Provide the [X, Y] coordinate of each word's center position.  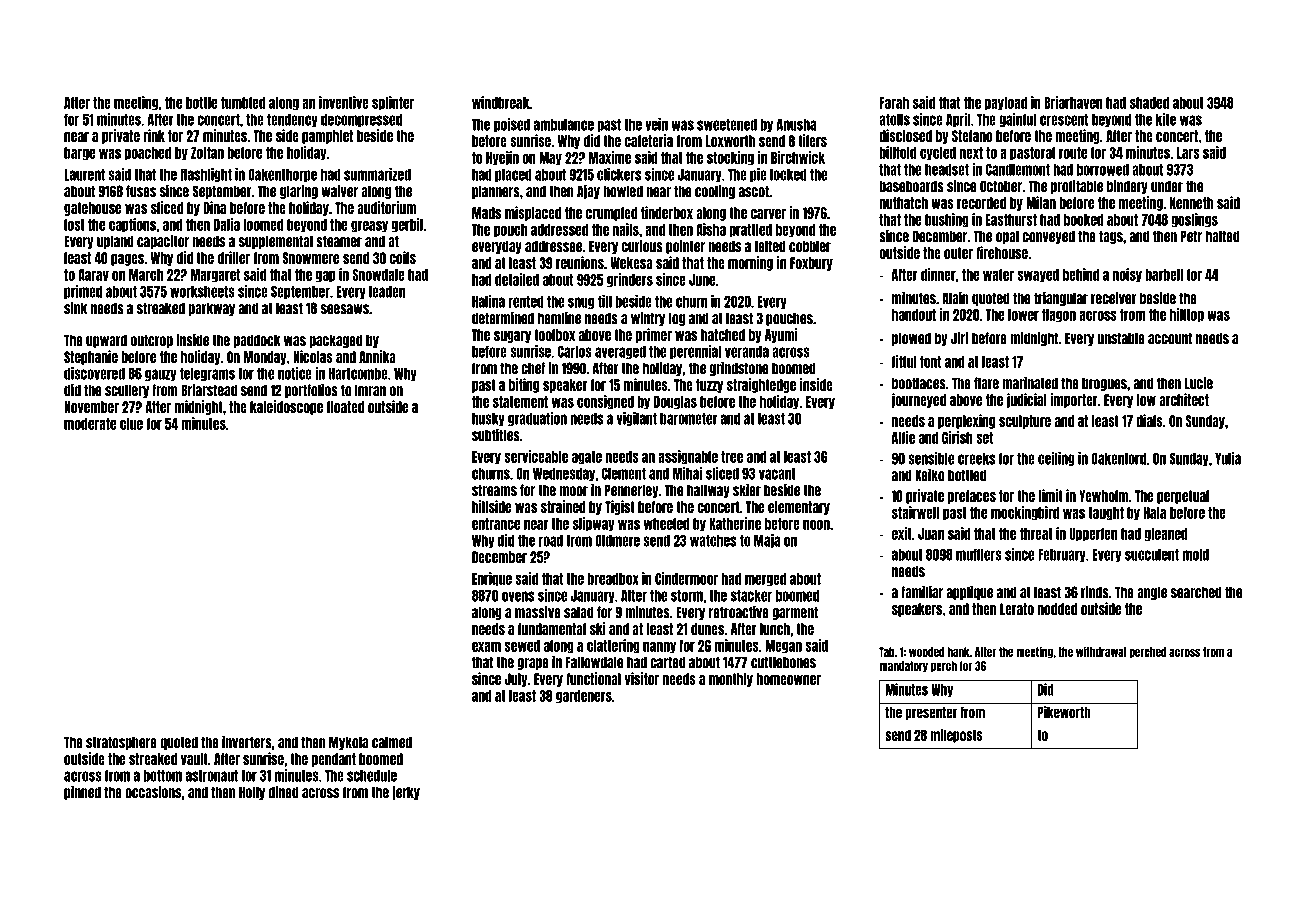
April [958, 120]
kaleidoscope [286, 407]
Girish [957, 437]
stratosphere [121, 743]
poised [512, 125]
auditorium [386, 207]
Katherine [735, 523]
